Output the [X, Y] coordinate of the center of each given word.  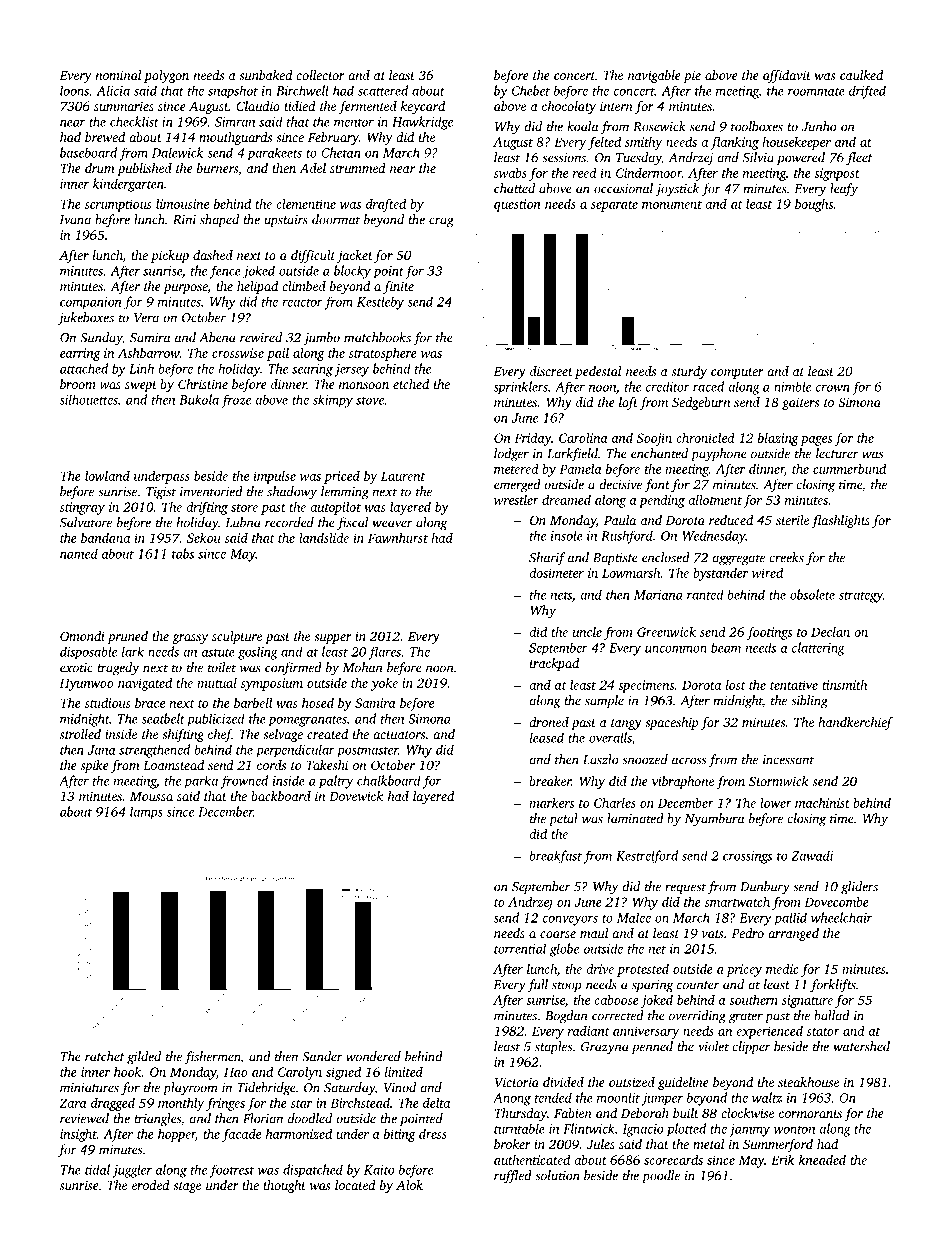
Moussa [151, 796]
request [685, 888]
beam [726, 647]
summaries [124, 106]
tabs [183, 553]
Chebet [531, 90]
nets [561, 596]
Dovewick [356, 796]
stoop [566, 986]
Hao [236, 1072]
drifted [867, 92]
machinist [822, 802]
